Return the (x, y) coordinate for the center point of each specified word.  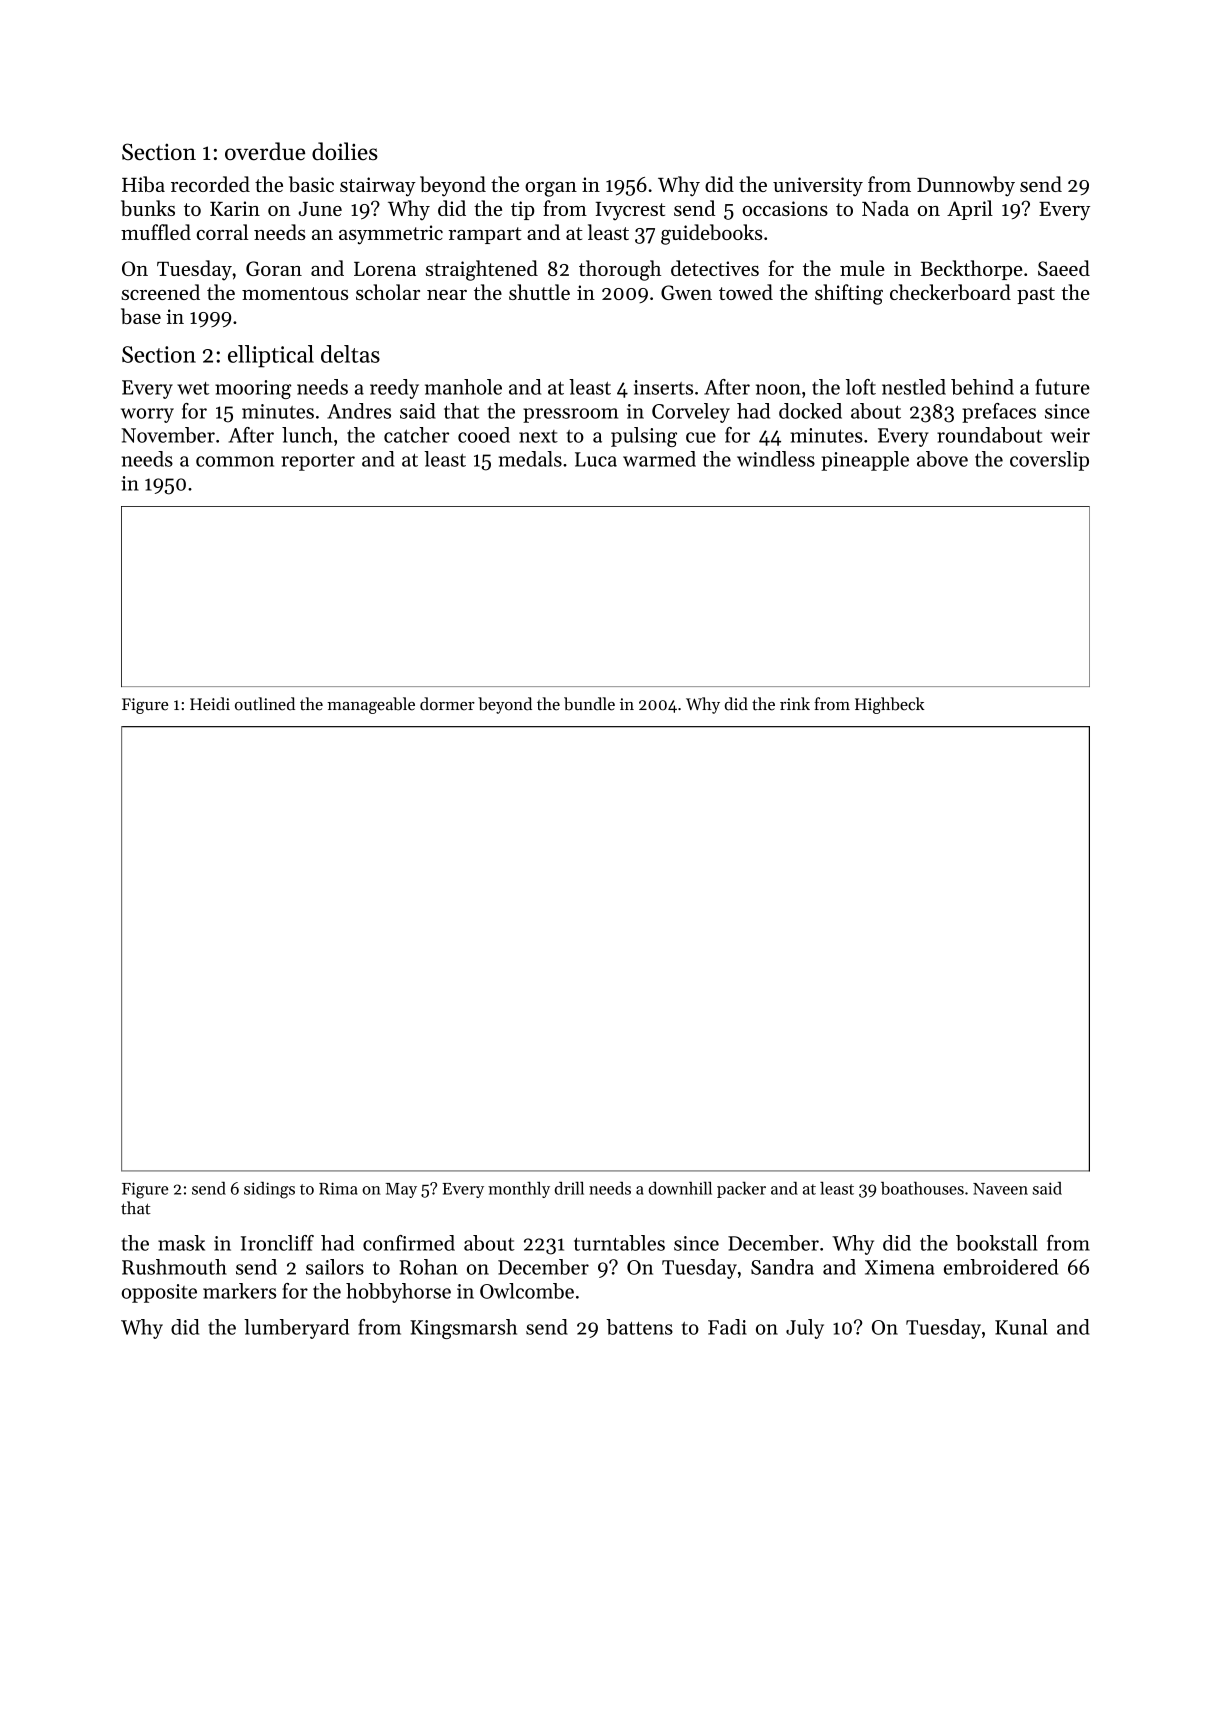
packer (741, 1190)
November (168, 435)
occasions (785, 208)
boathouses (922, 1188)
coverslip (1049, 461)
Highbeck (890, 705)
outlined (265, 704)
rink (795, 703)
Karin (235, 208)
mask (181, 1243)
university (818, 186)
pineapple (865, 461)
